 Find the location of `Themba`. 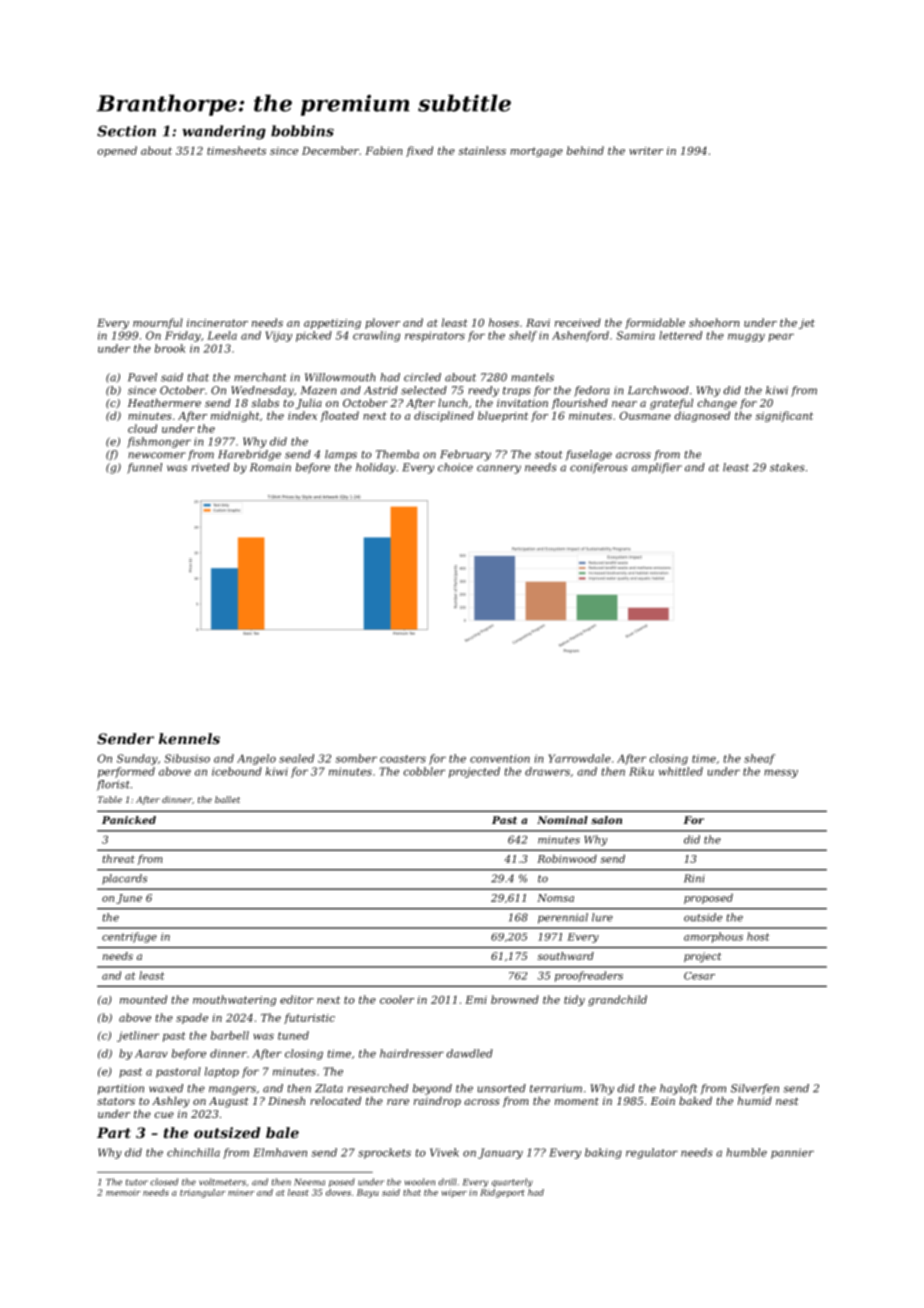

Themba is located at coordinates (397, 454).
